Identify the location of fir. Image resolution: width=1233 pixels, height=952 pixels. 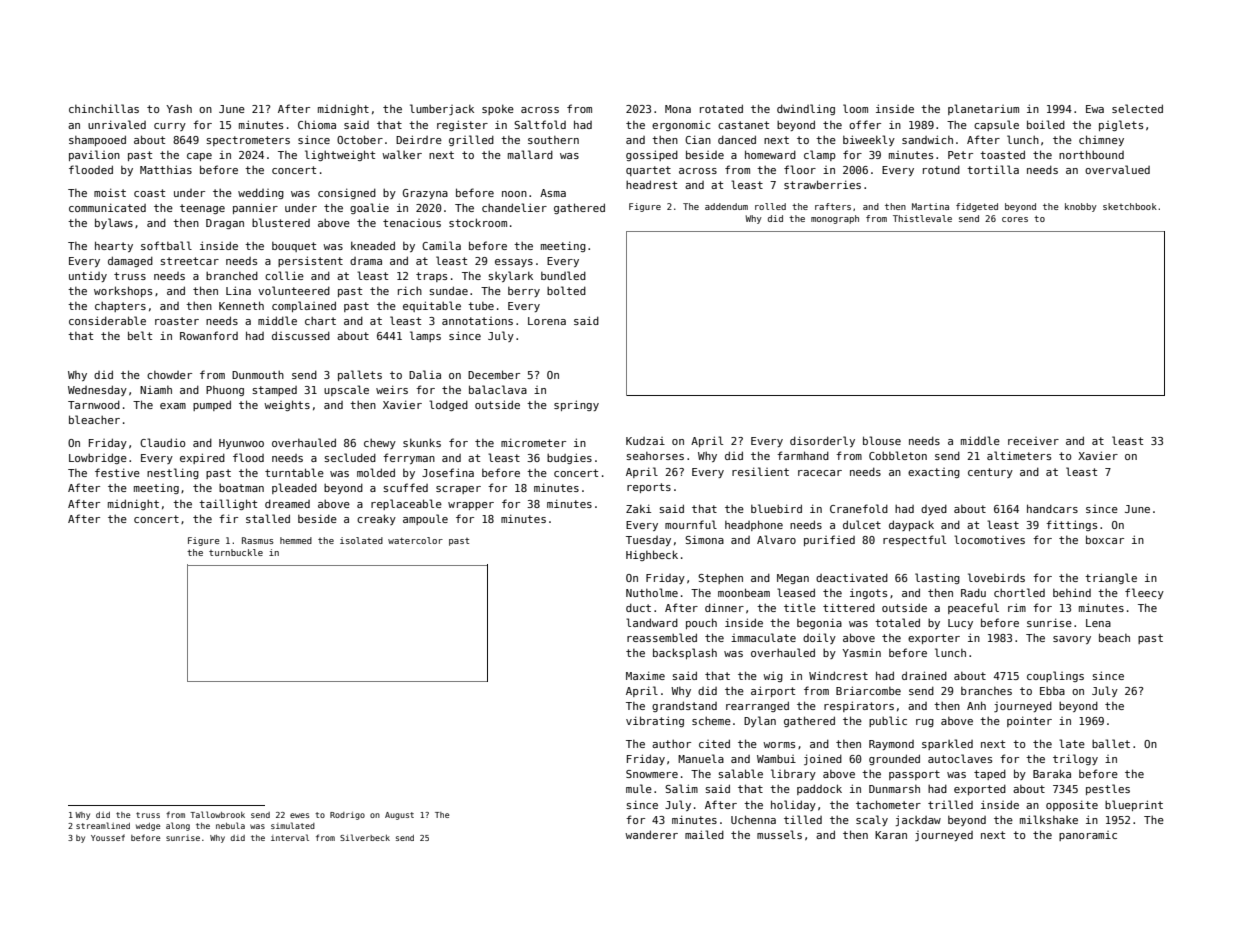
(228, 518).
